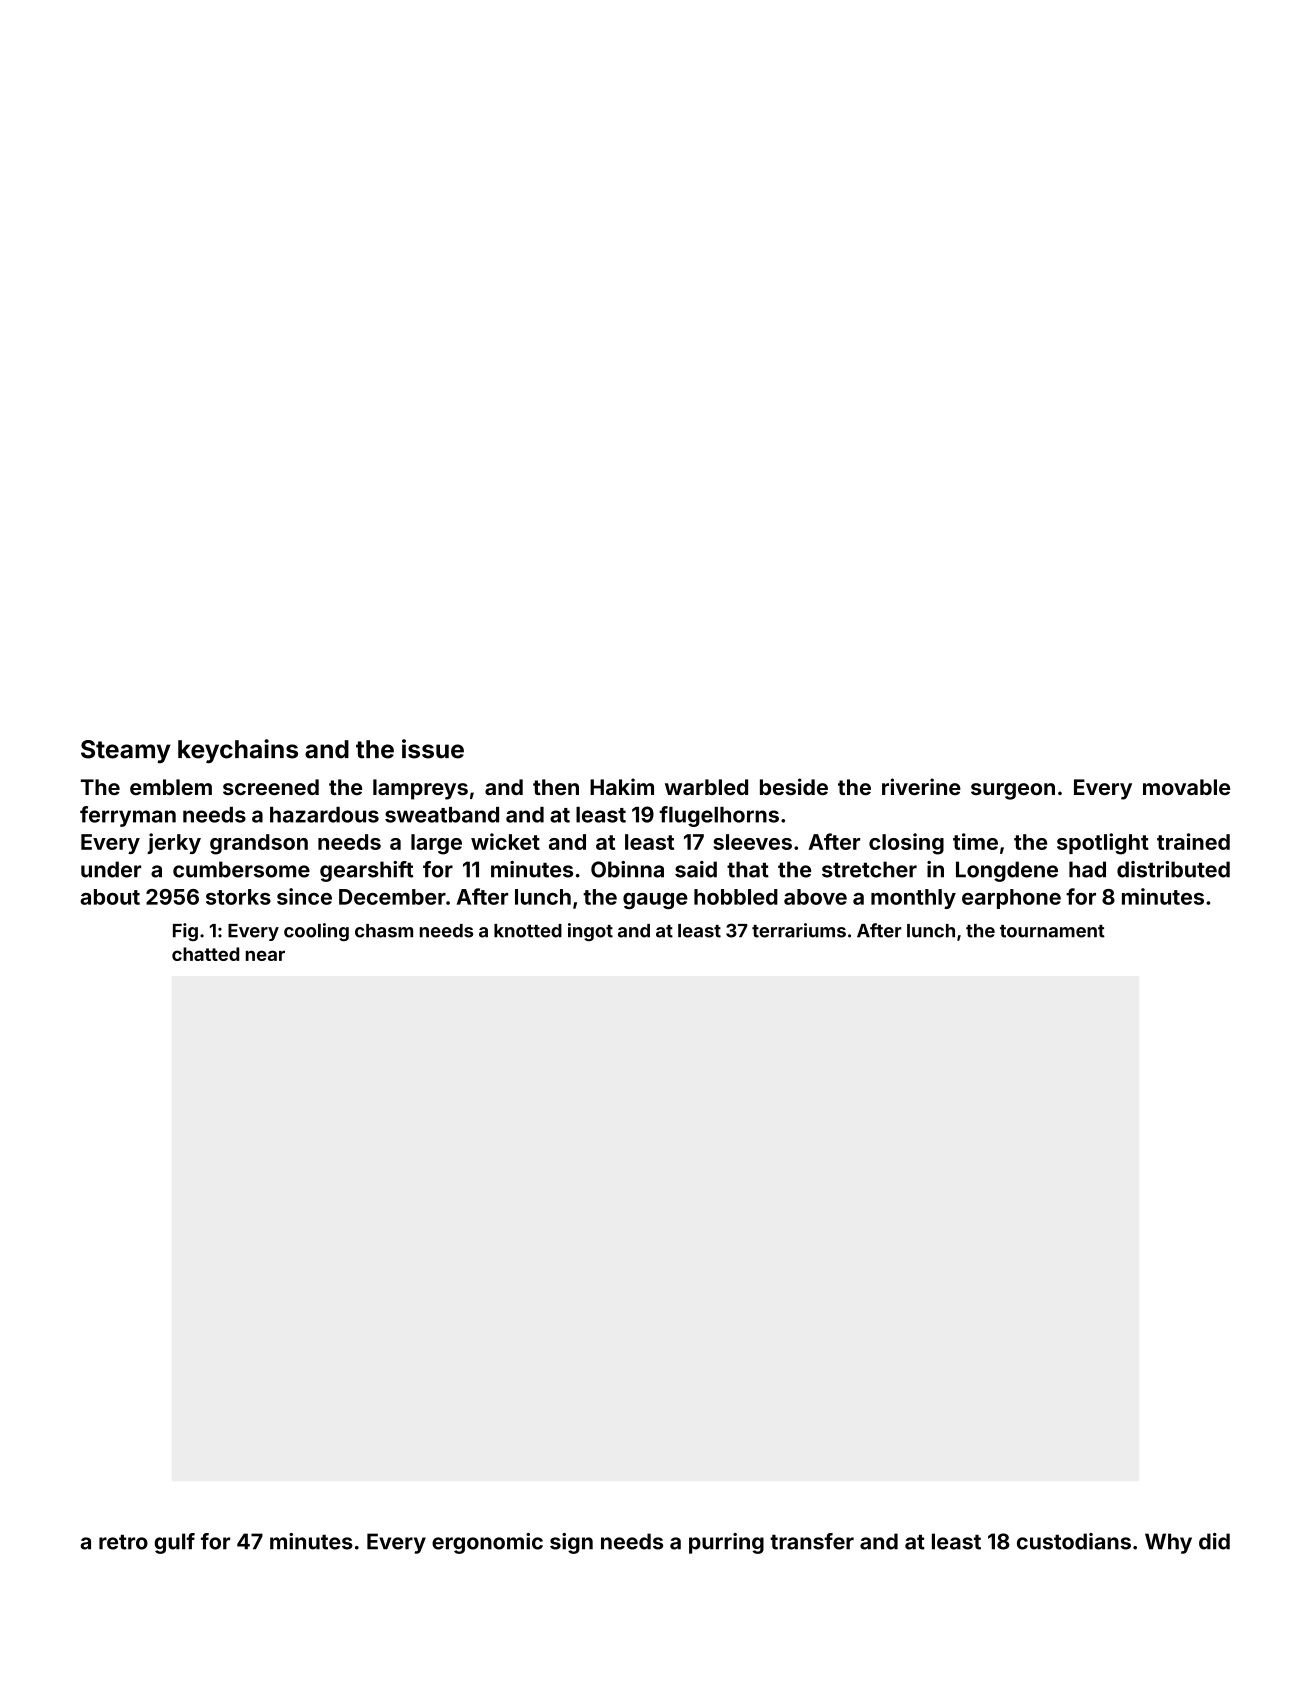 The height and width of the image is (1696, 1311). I want to click on movable, so click(1186, 787).
